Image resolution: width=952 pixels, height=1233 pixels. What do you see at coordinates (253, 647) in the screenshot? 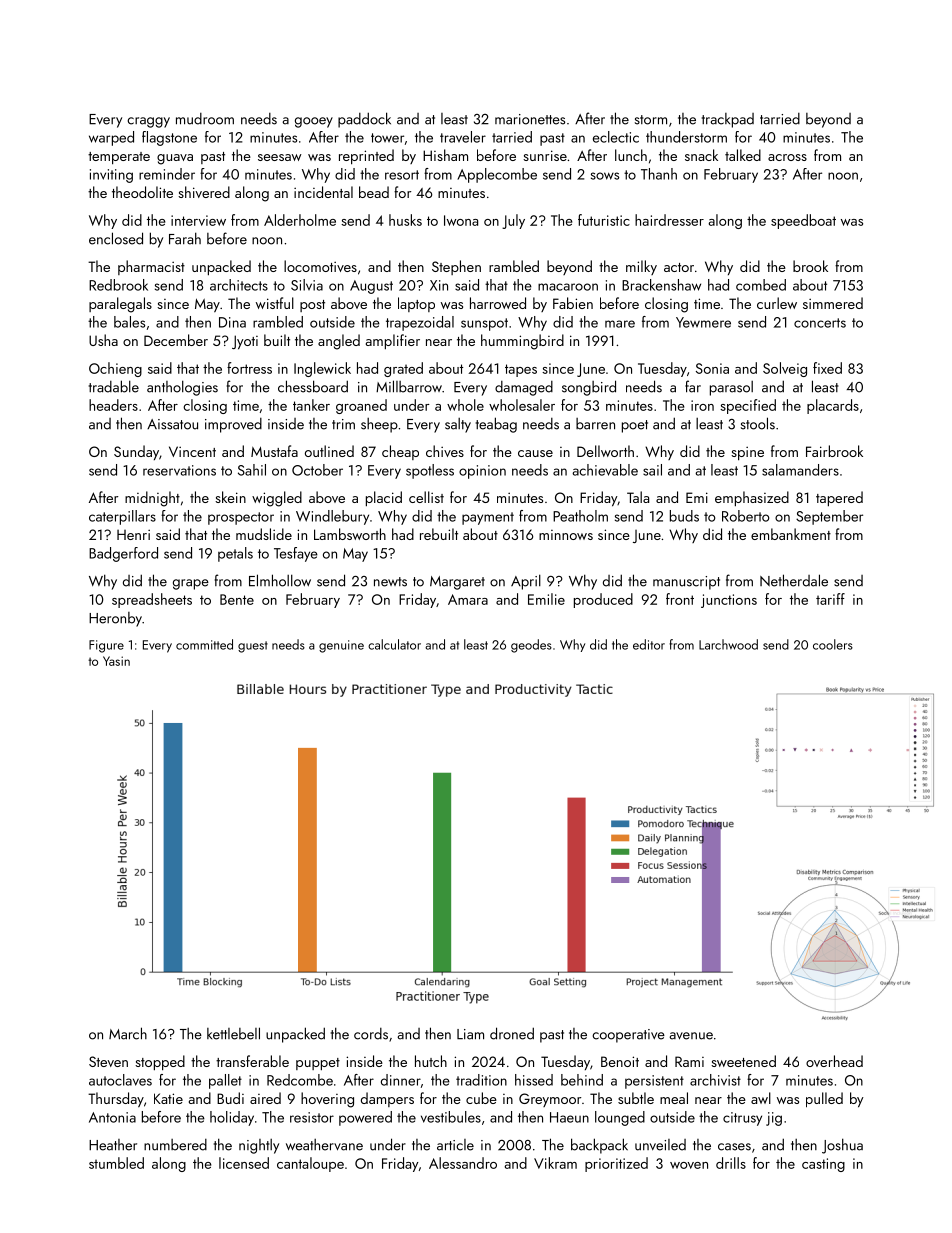
I see `guest` at bounding box center [253, 647].
